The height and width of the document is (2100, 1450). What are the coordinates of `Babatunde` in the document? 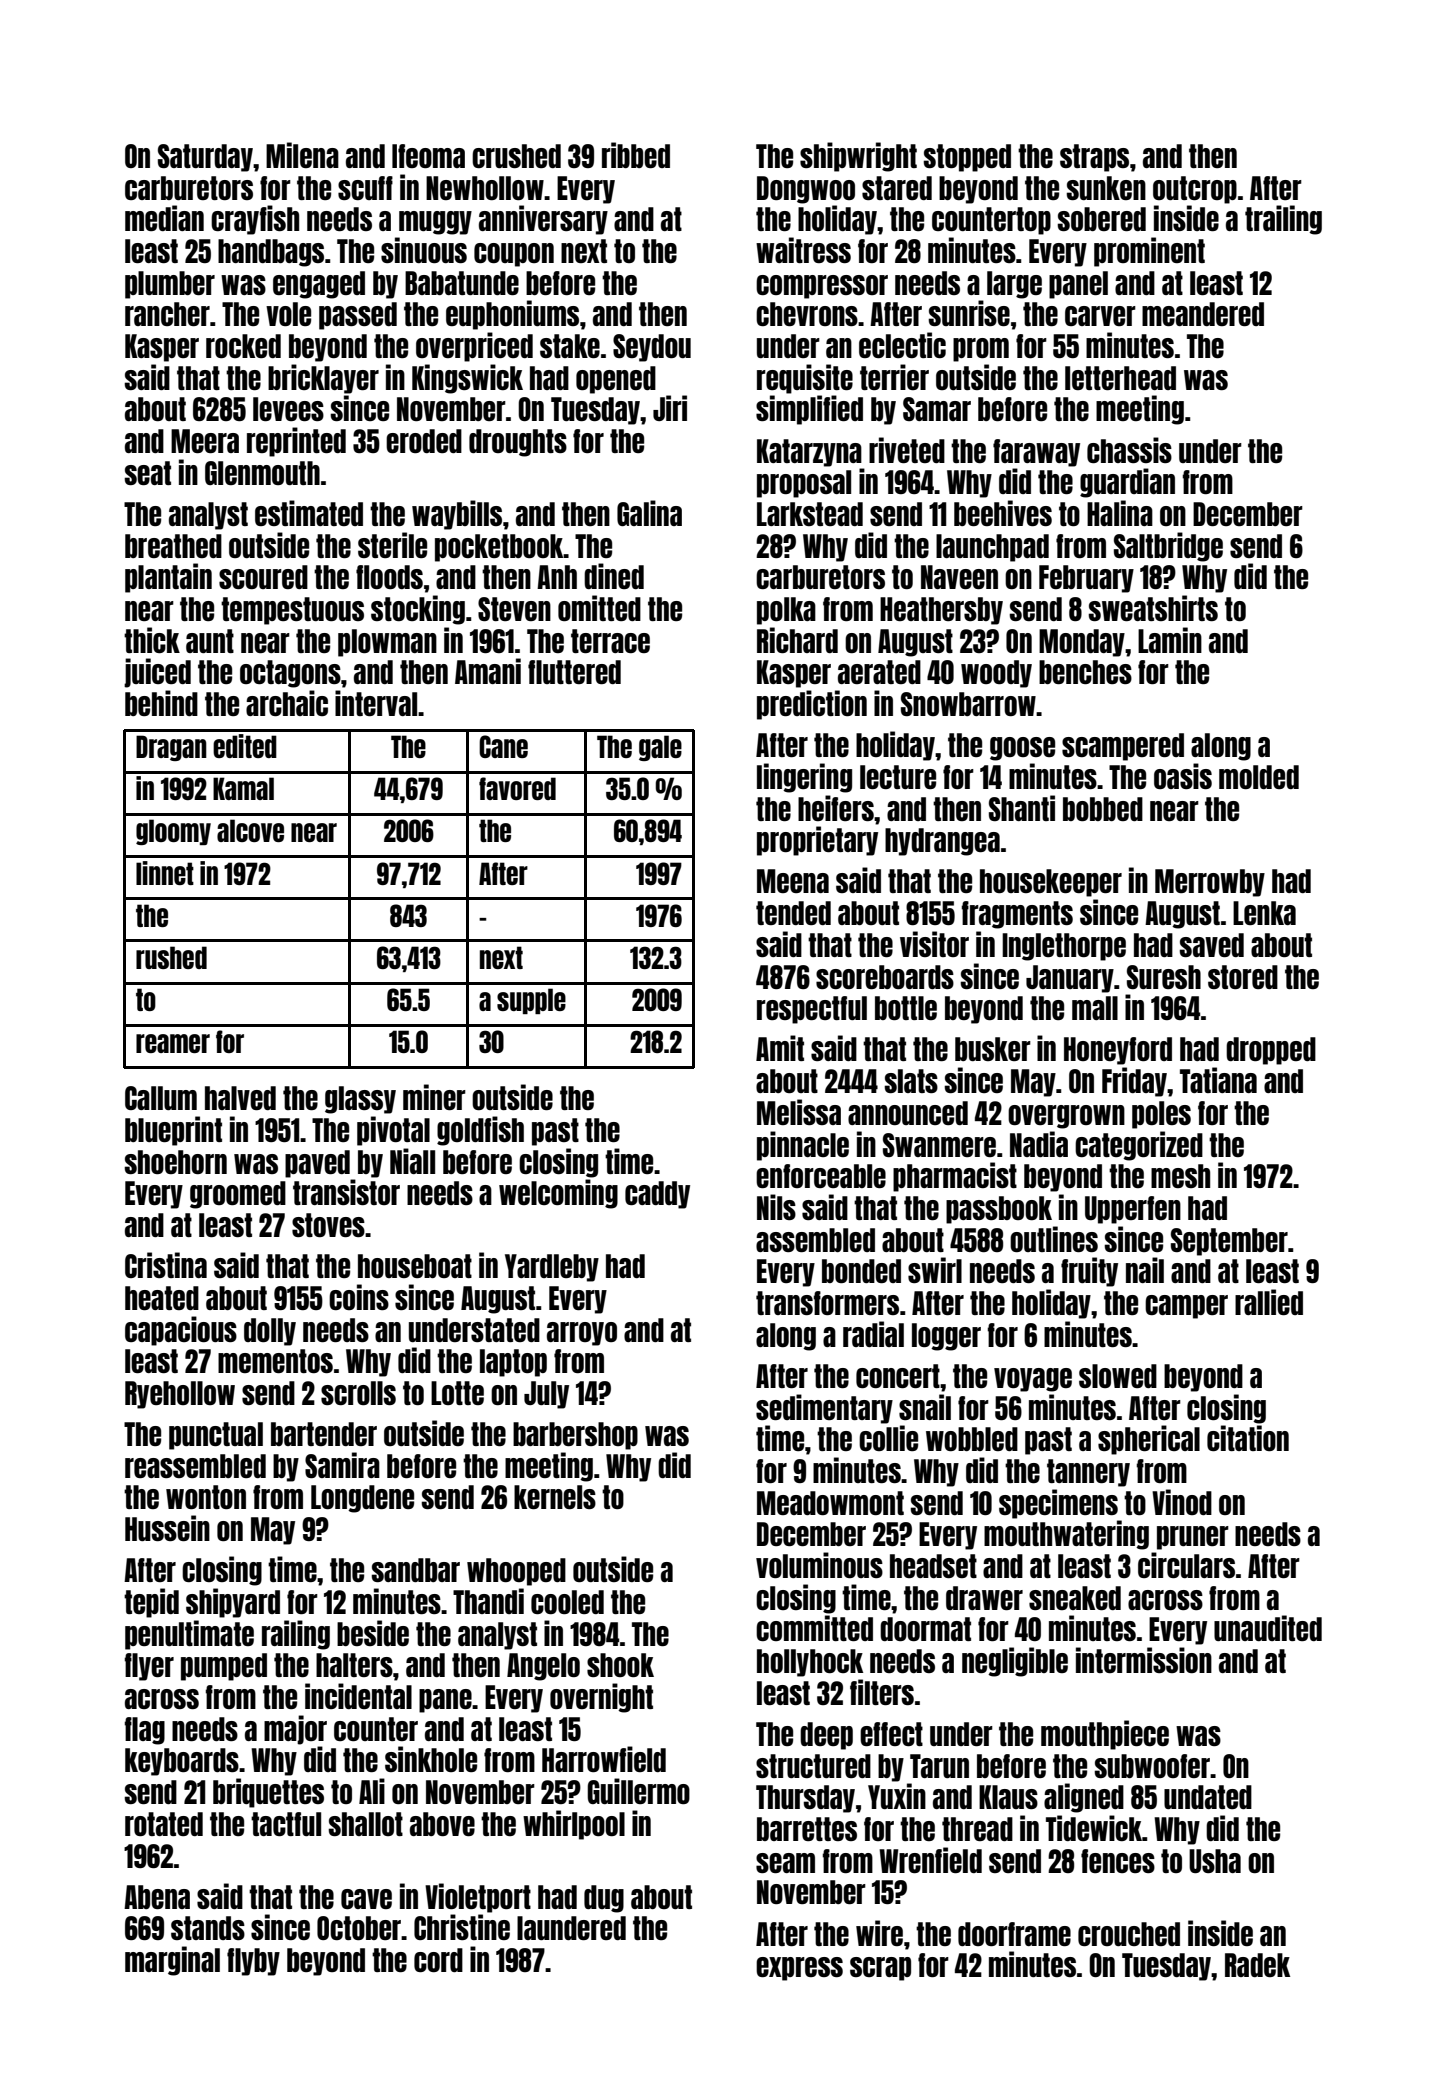 It's located at (462, 283).
